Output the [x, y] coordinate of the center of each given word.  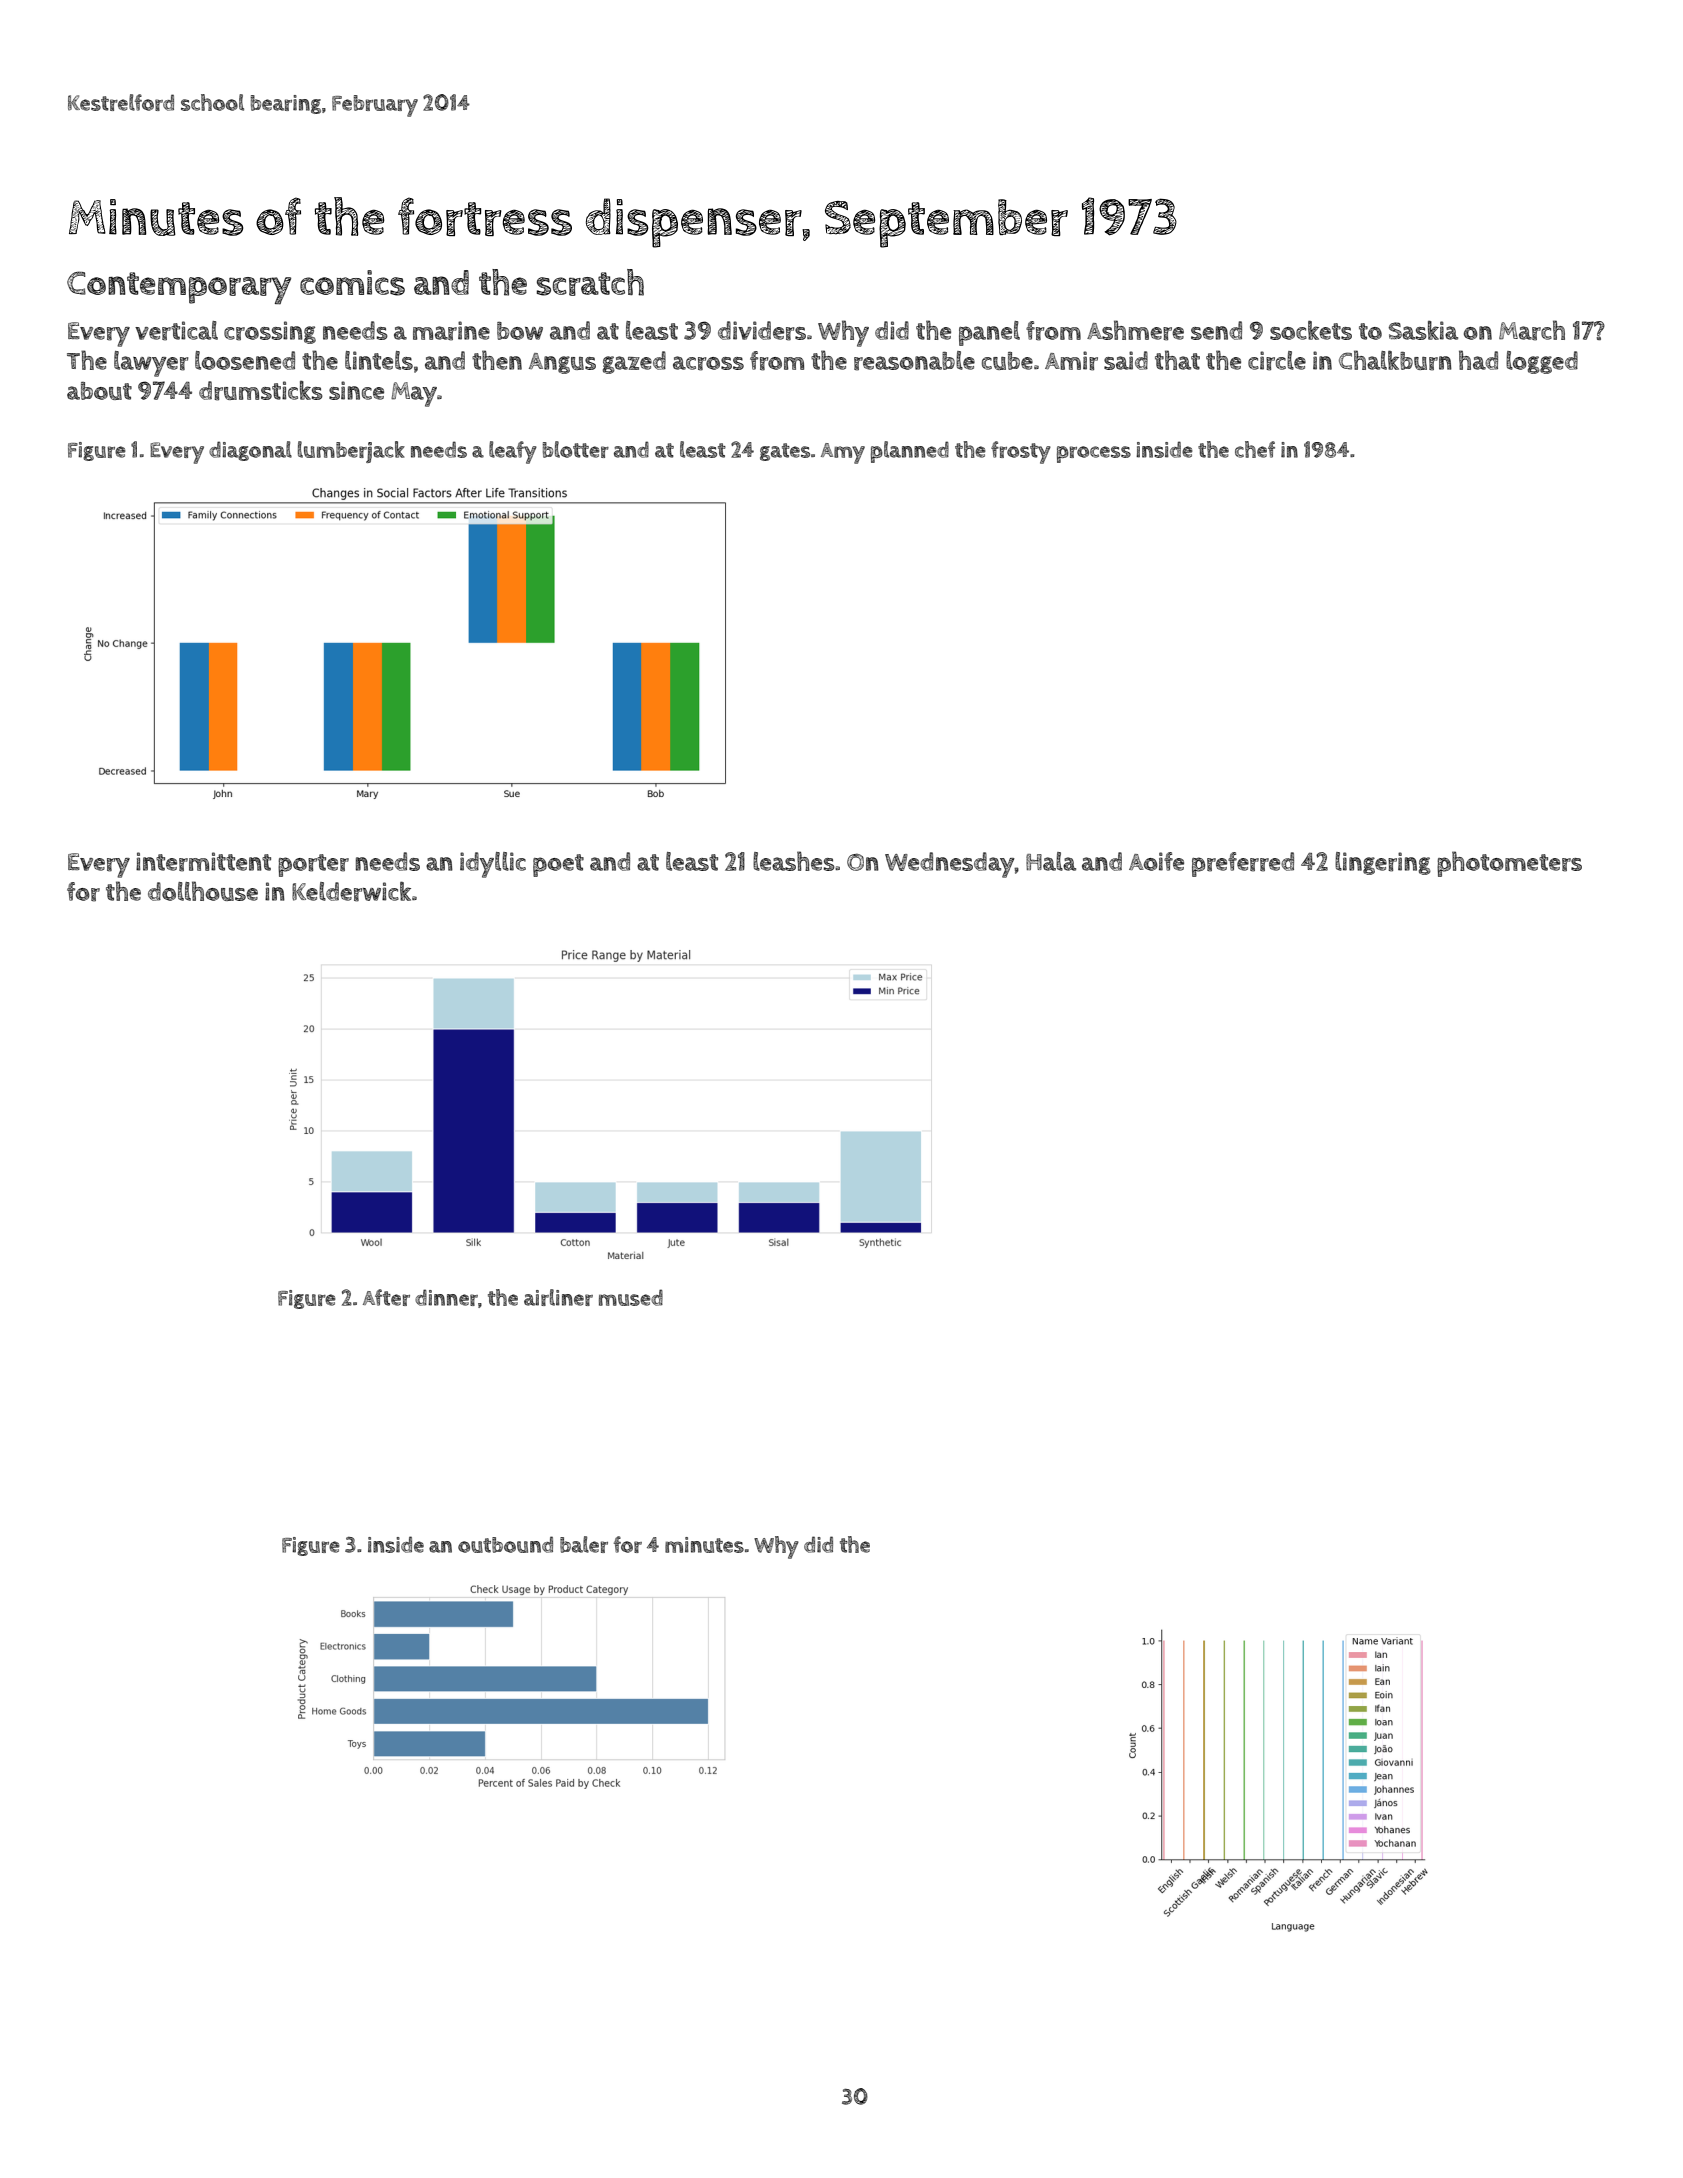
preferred [1243, 864]
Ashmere [1135, 330]
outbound [505, 1544]
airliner [558, 1297]
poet [558, 865]
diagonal [250, 451]
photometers [1509, 864]
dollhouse [203, 891]
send [1216, 330]
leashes [794, 861]
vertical [176, 331]
